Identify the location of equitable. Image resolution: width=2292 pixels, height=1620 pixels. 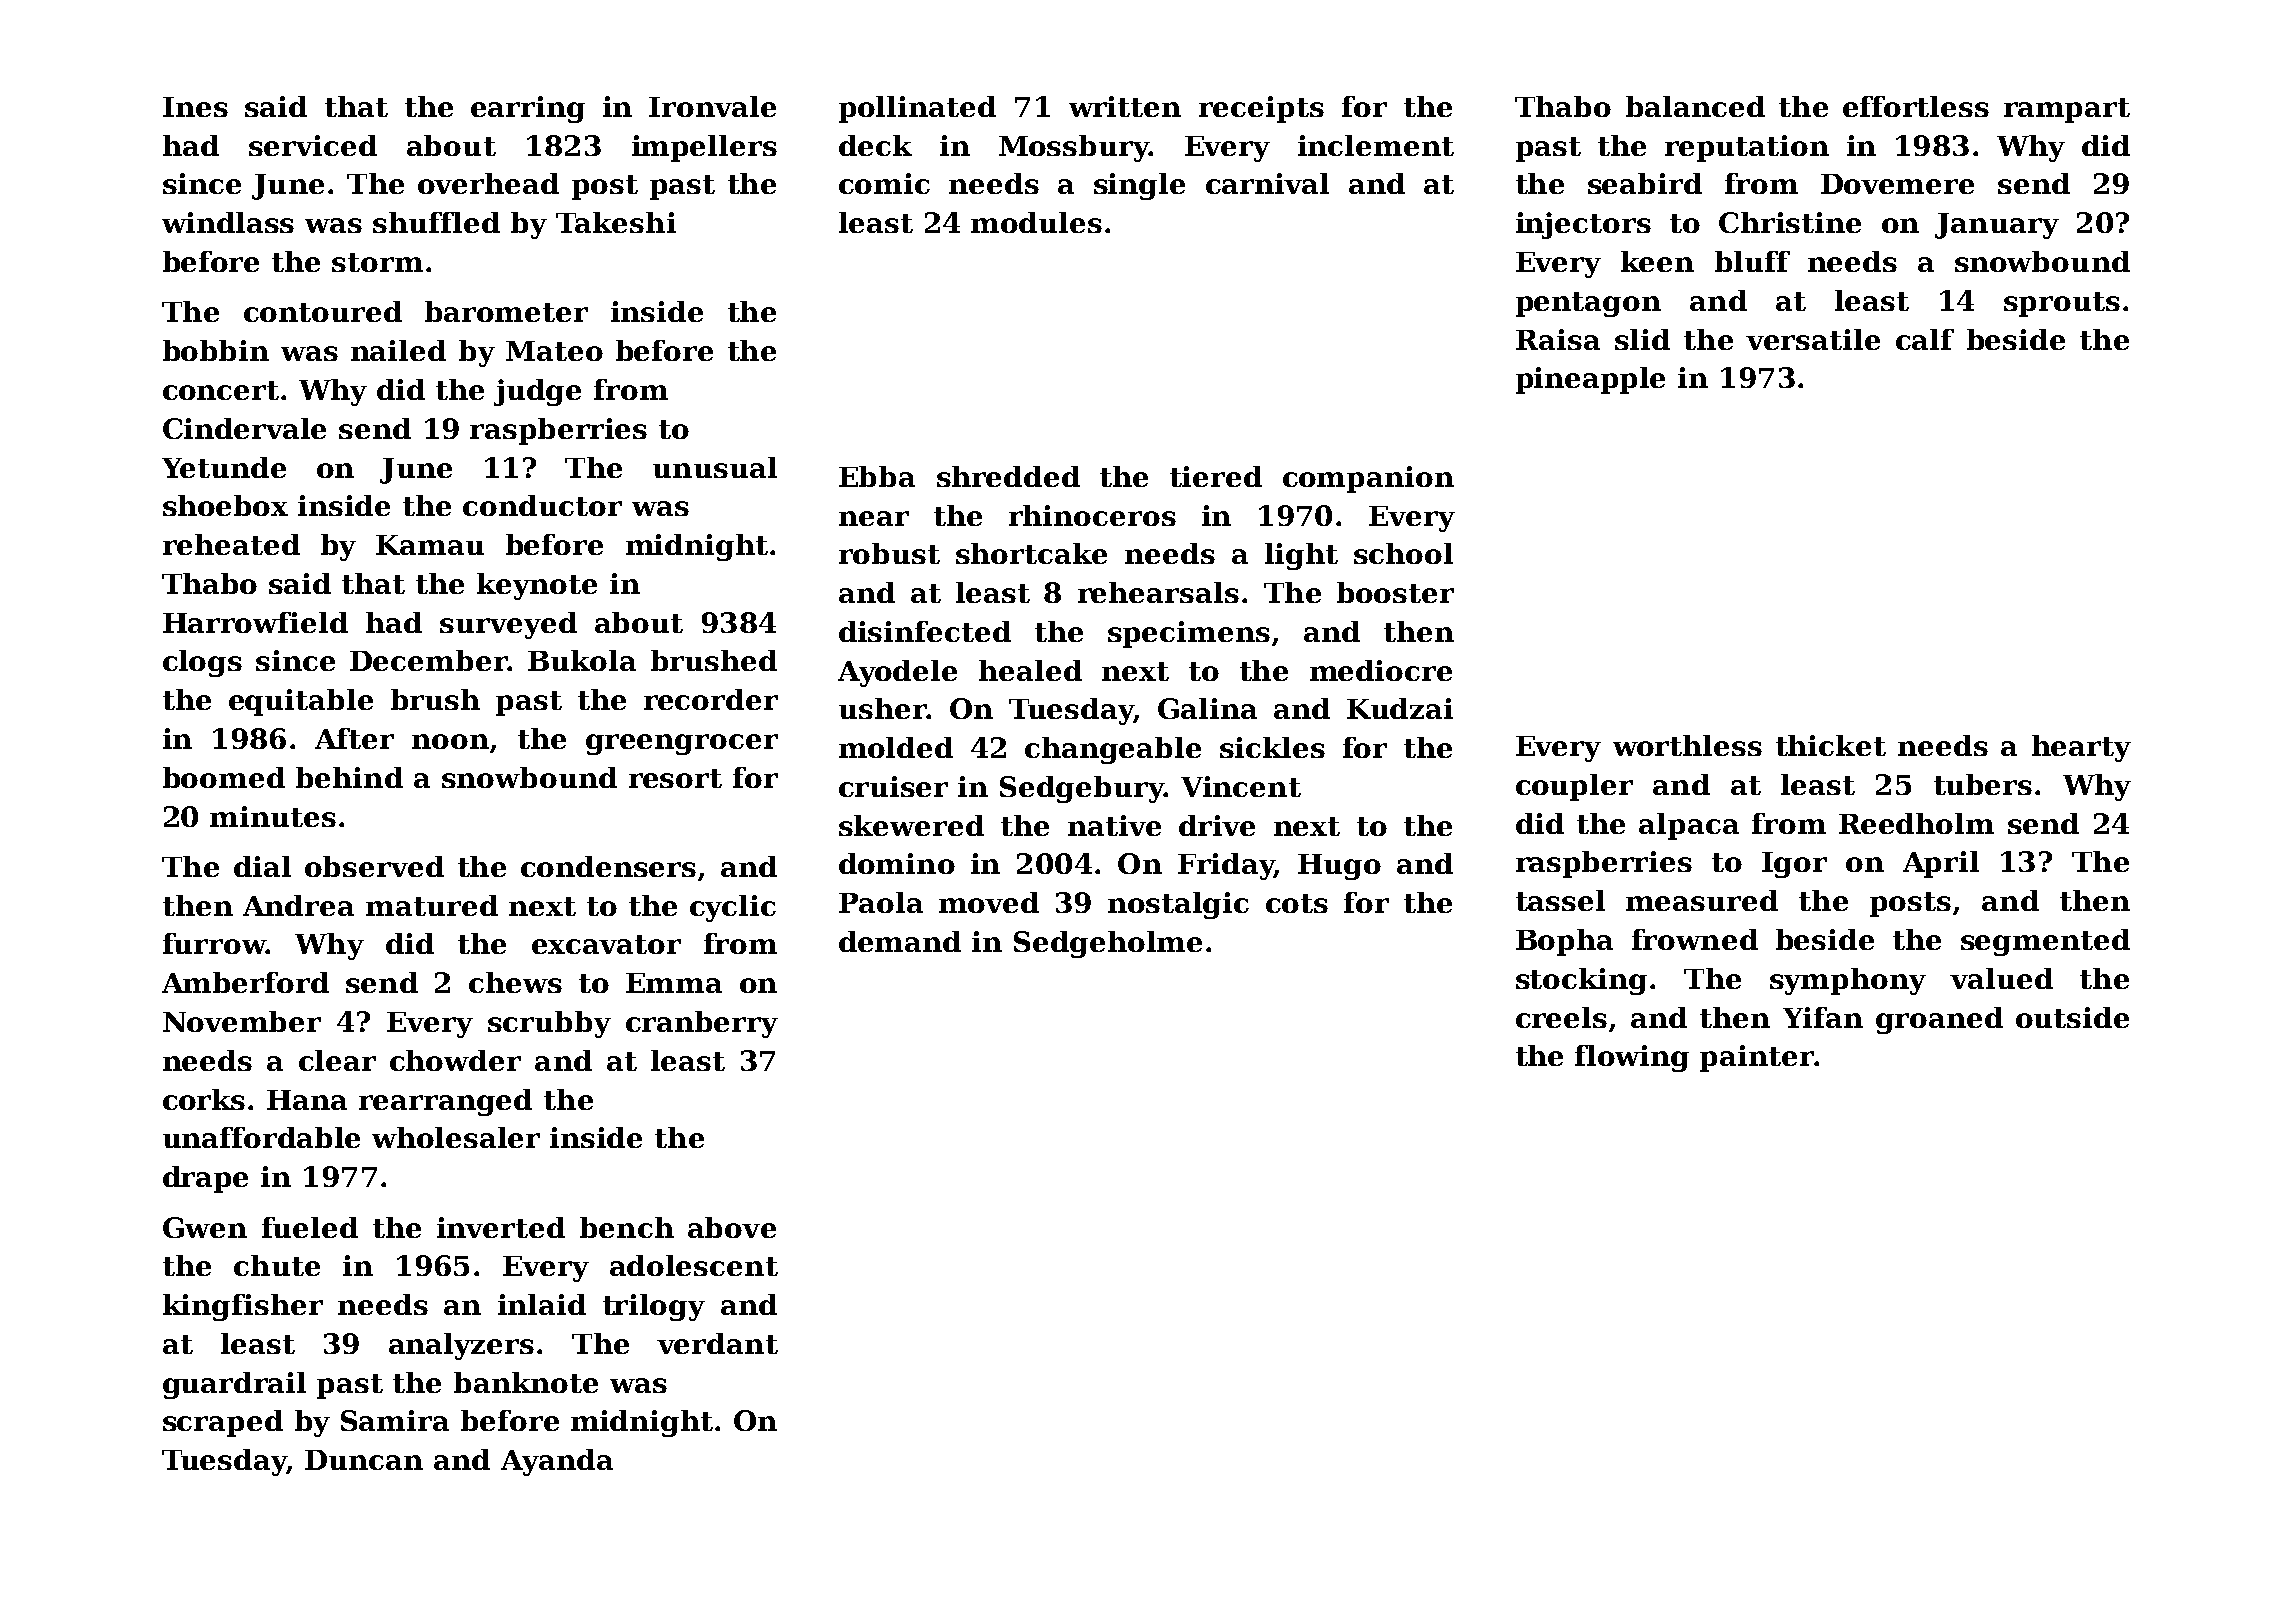
(301, 702).
